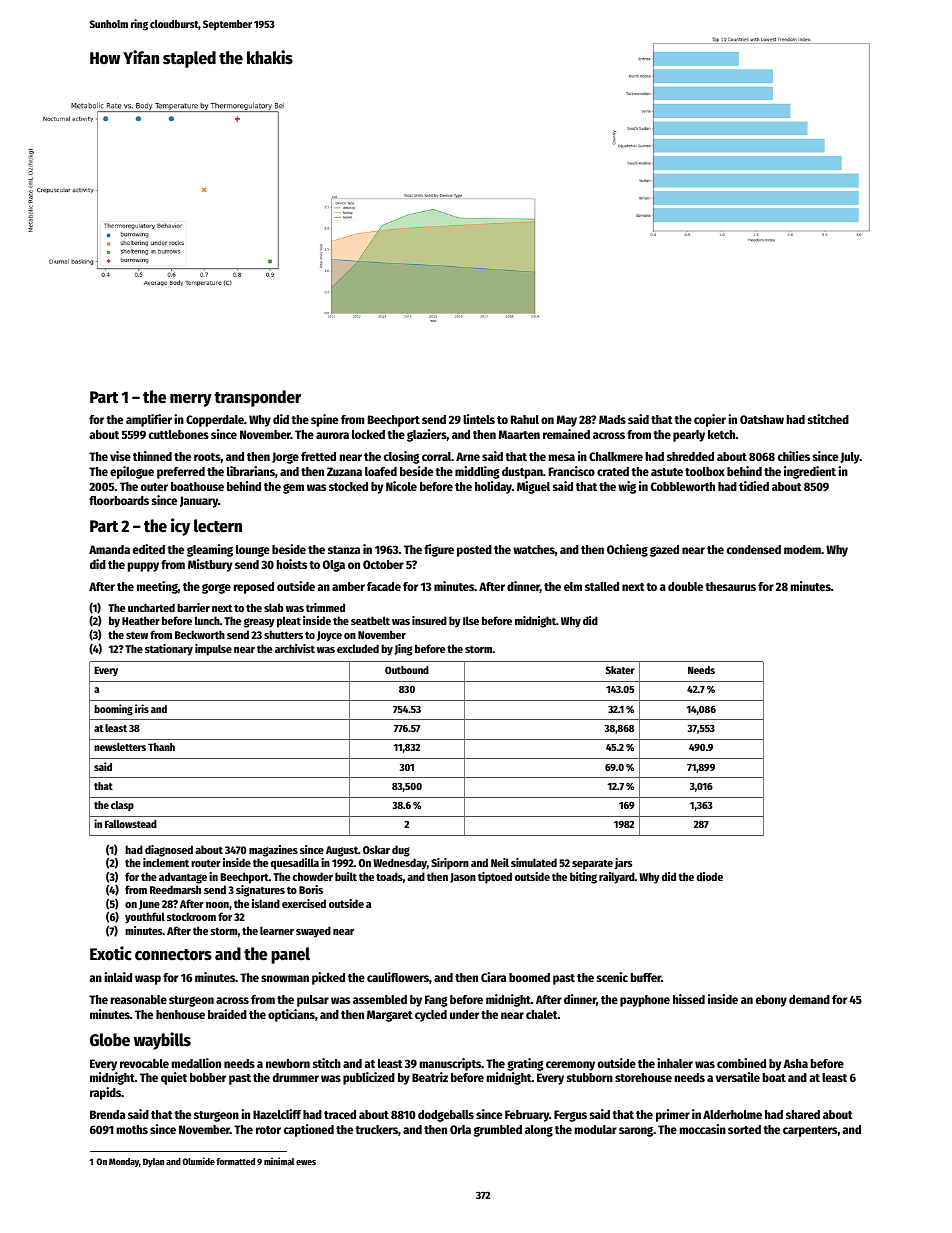  What do you see at coordinates (479, 419) in the image?
I see `lintels` at bounding box center [479, 419].
